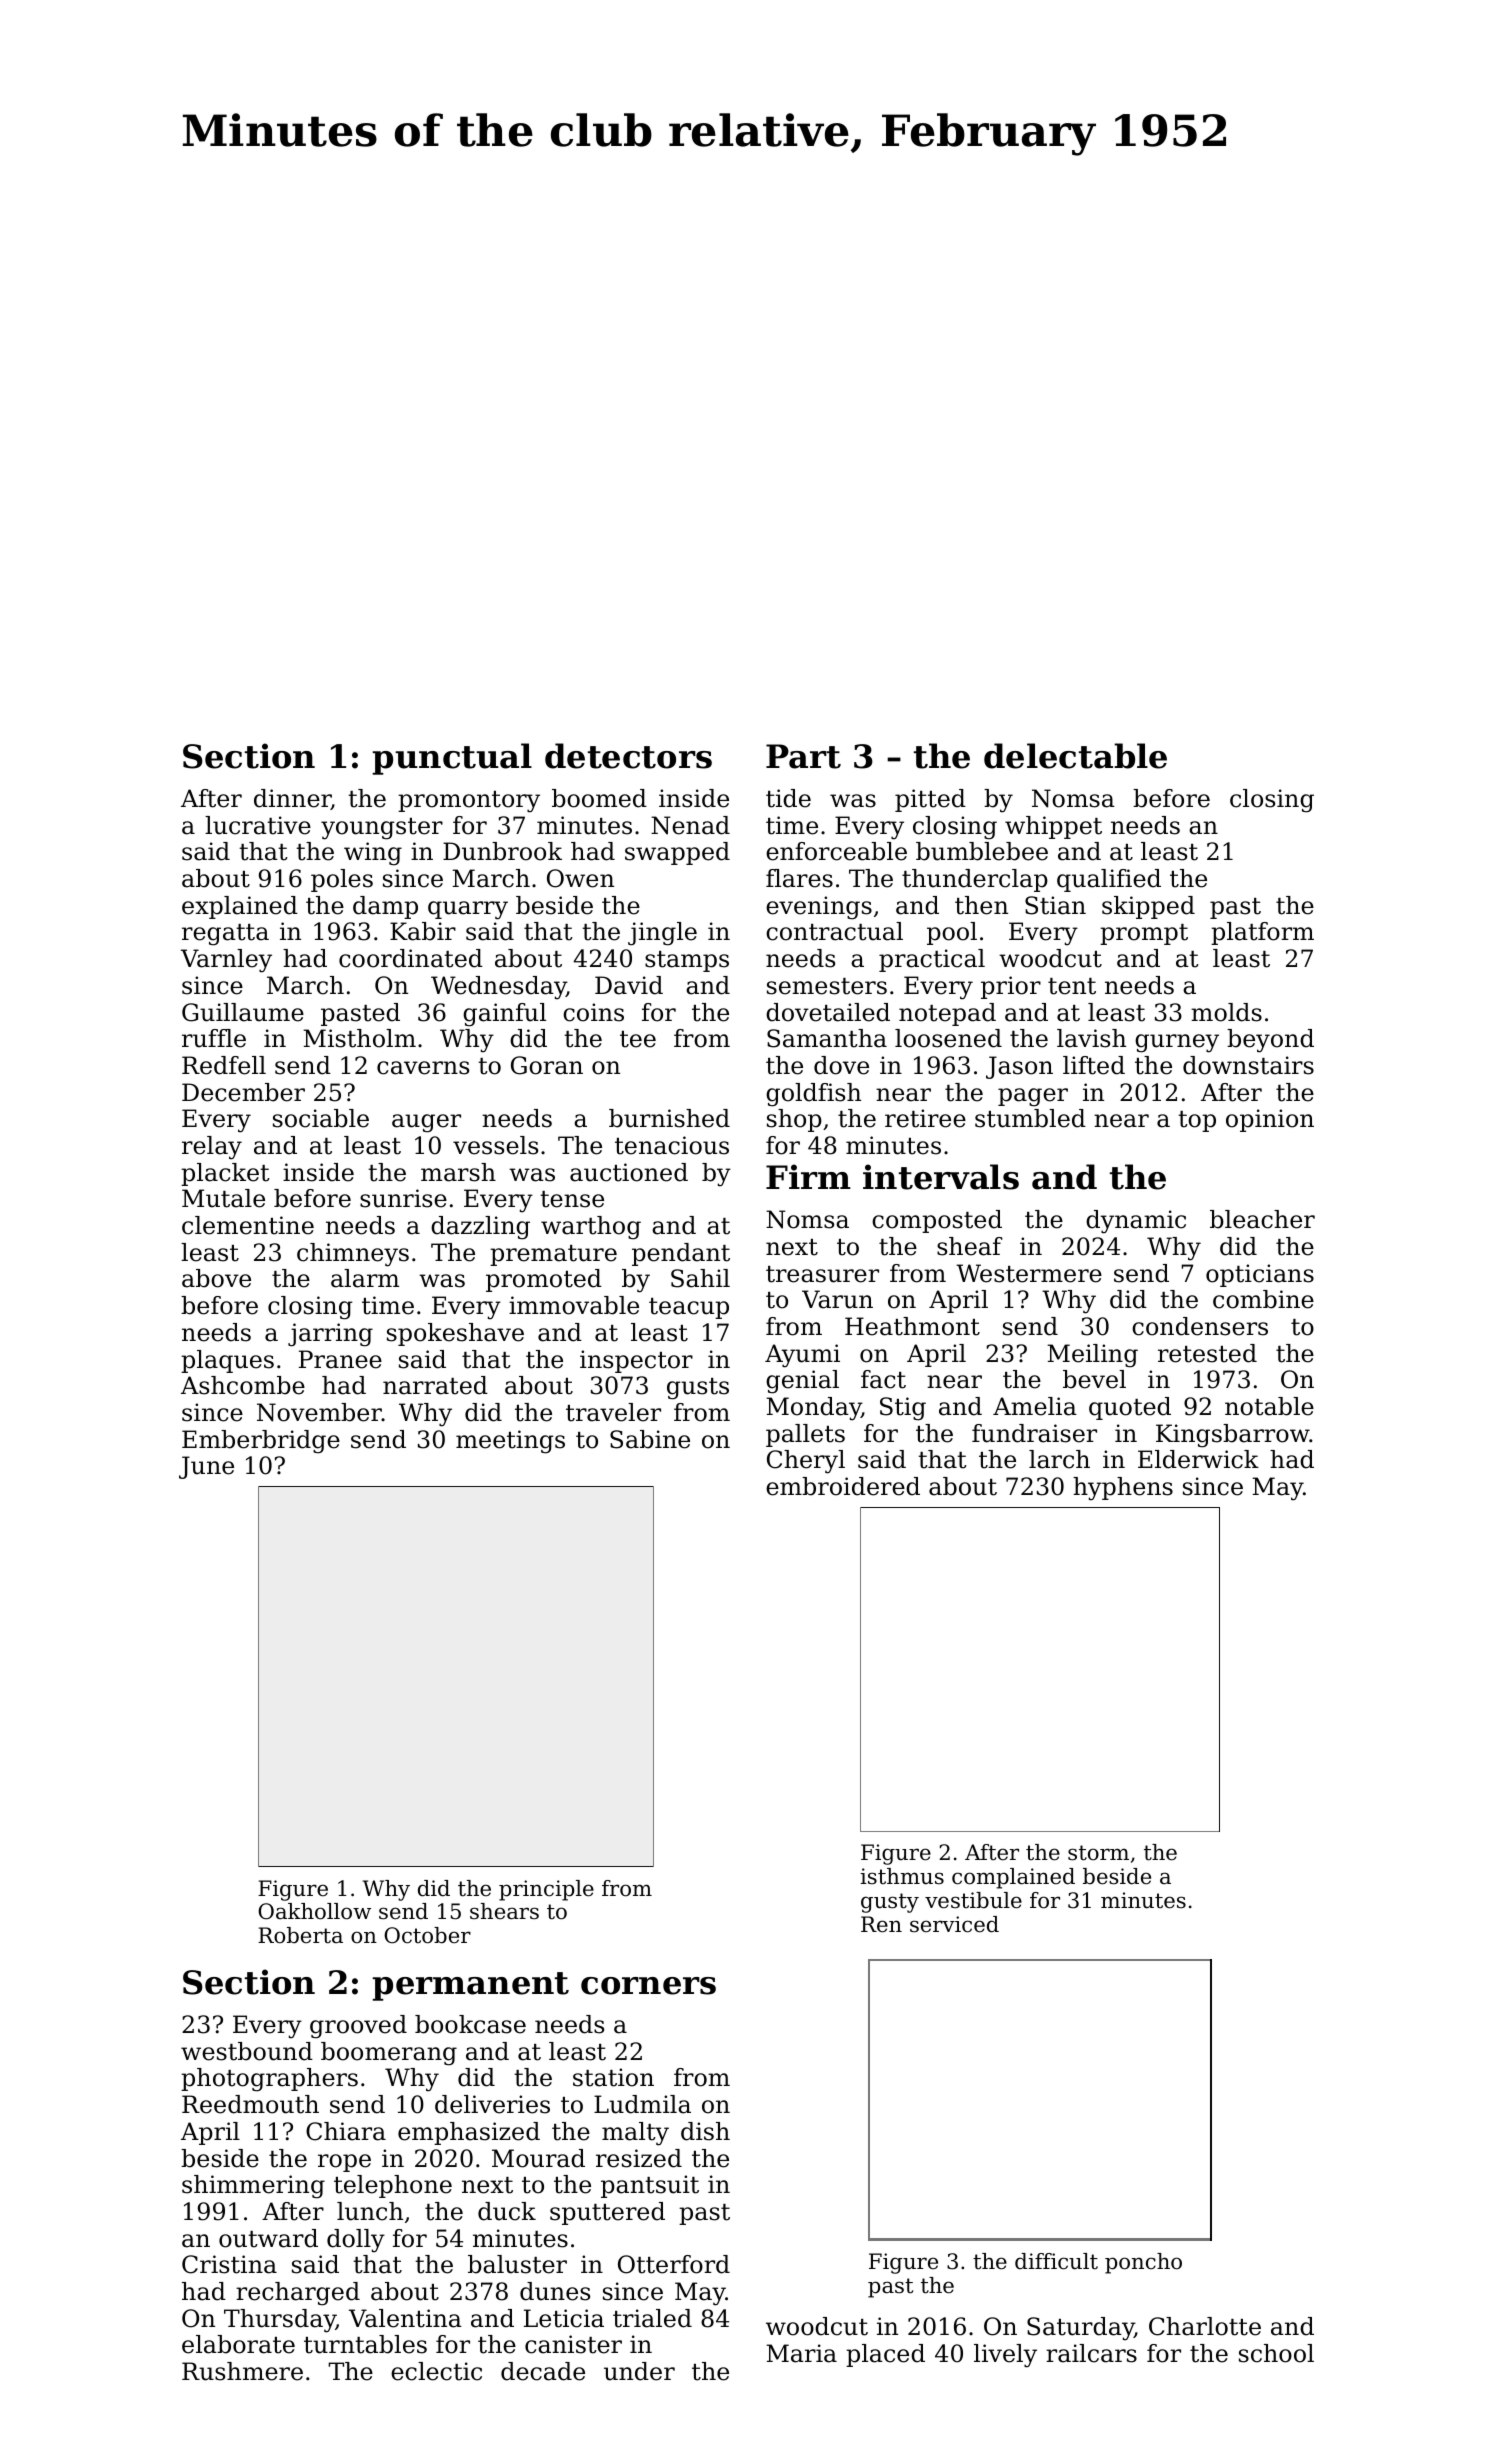 Image resolution: width=1496 pixels, height=2464 pixels. I want to click on gusty, so click(890, 1903).
